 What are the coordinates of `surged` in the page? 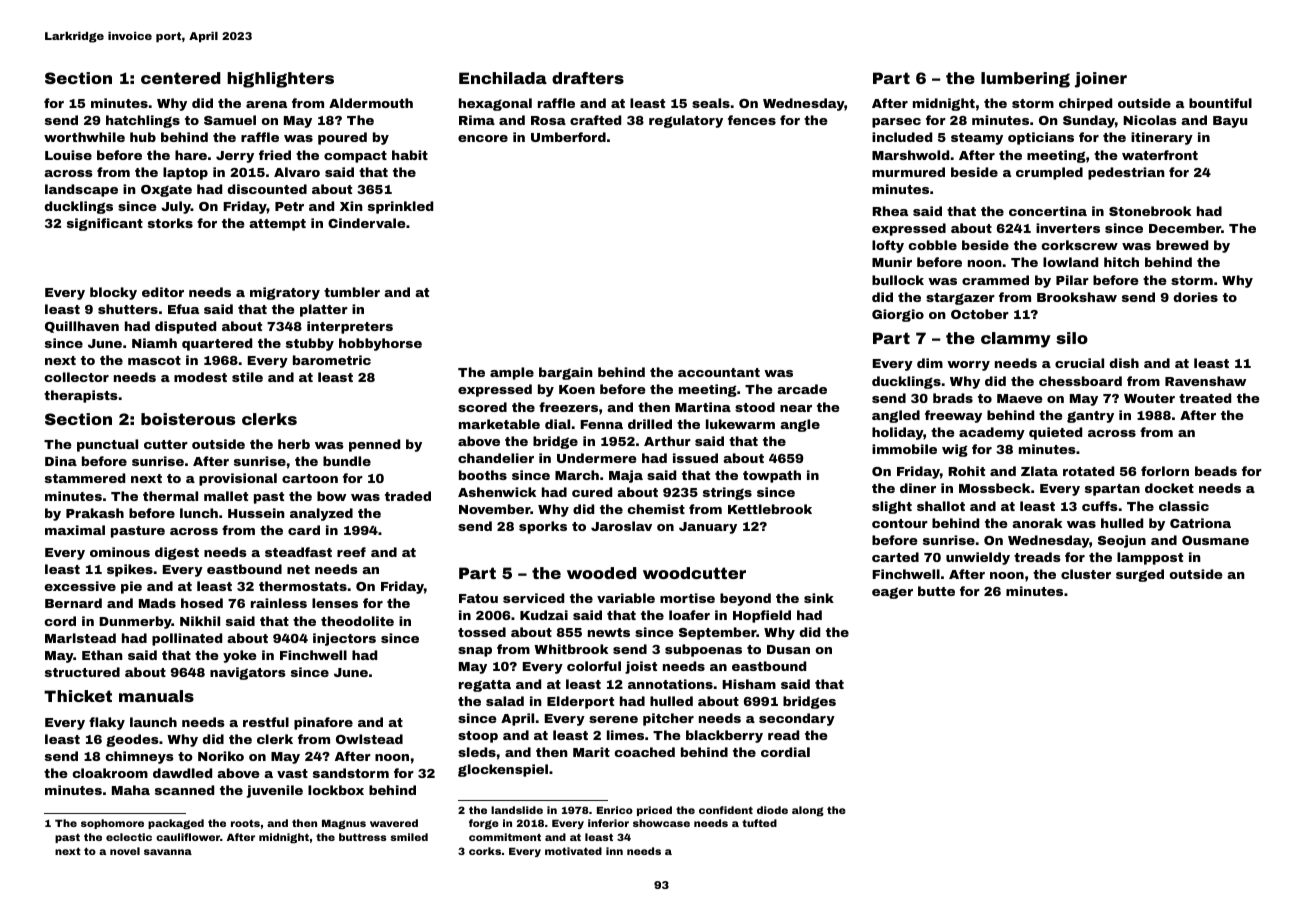 It's located at (1140, 575).
